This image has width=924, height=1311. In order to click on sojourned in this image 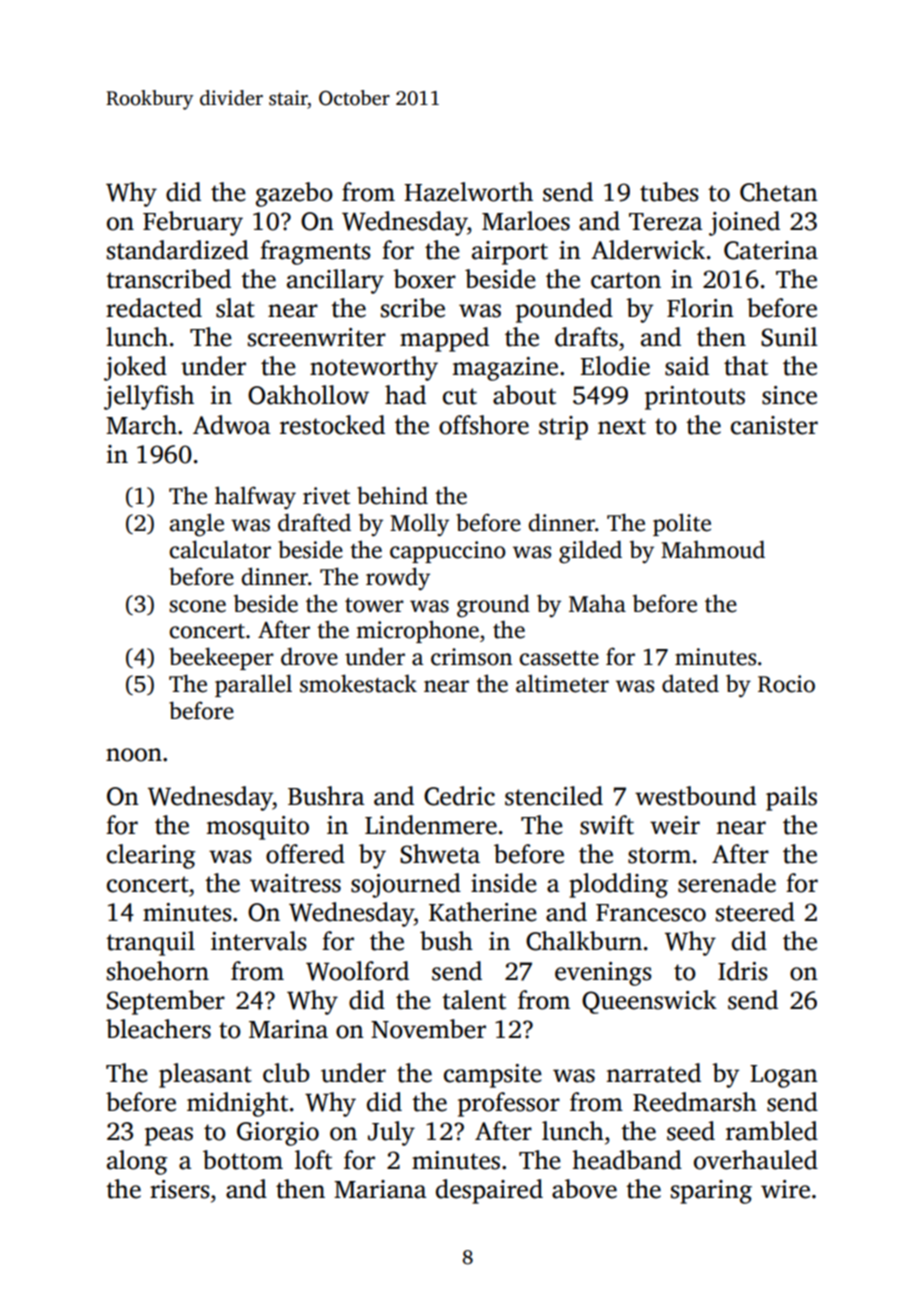, I will do `click(406, 885)`.
